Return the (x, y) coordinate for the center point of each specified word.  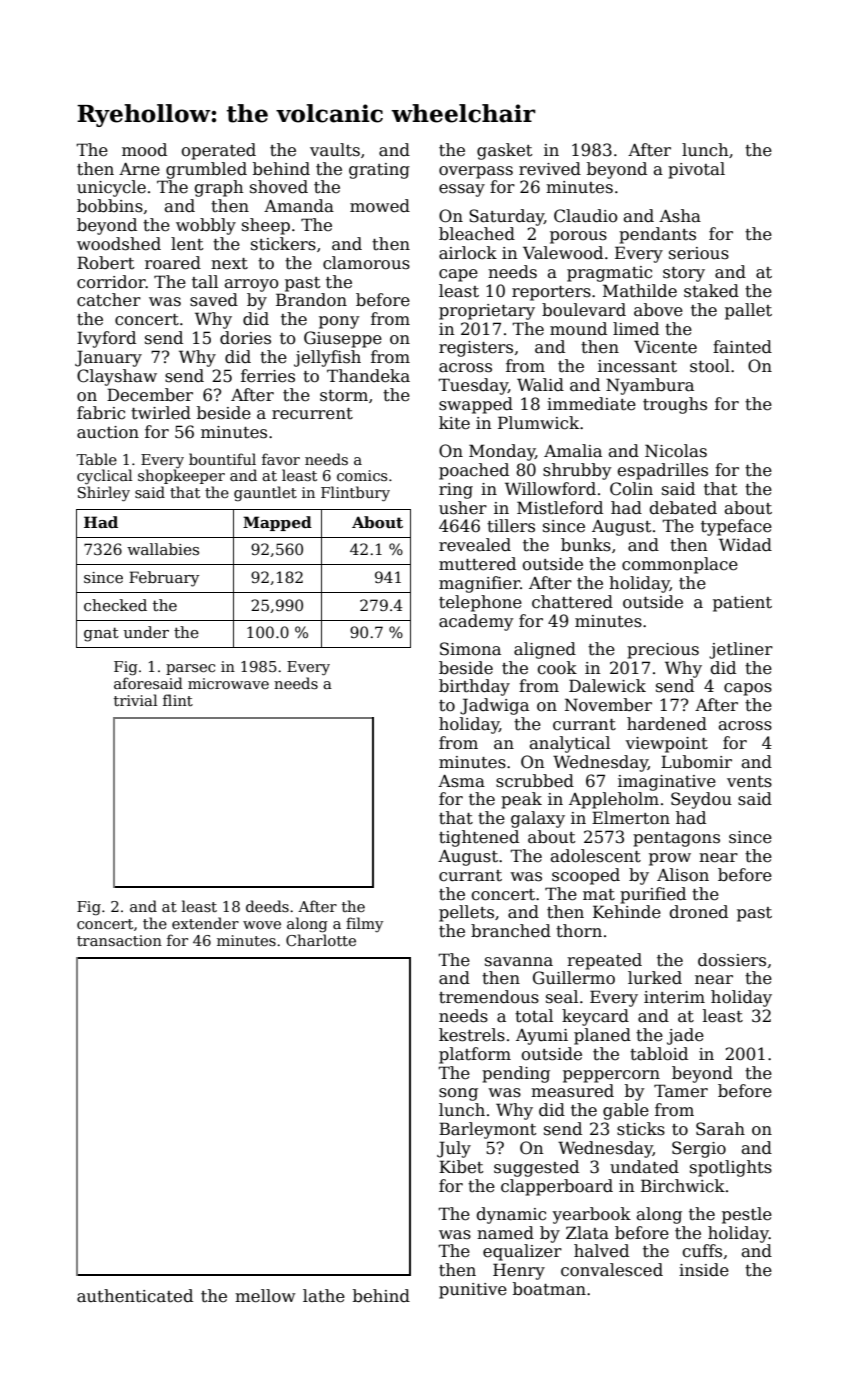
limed (636, 329)
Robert (105, 263)
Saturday (506, 217)
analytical (570, 744)
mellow (265, 1296)
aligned (545, 650)
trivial (135, 700)
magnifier (479, 584)
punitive (473, 1291)
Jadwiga (494, 706)
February (164, 579)
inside (704, 1270)
